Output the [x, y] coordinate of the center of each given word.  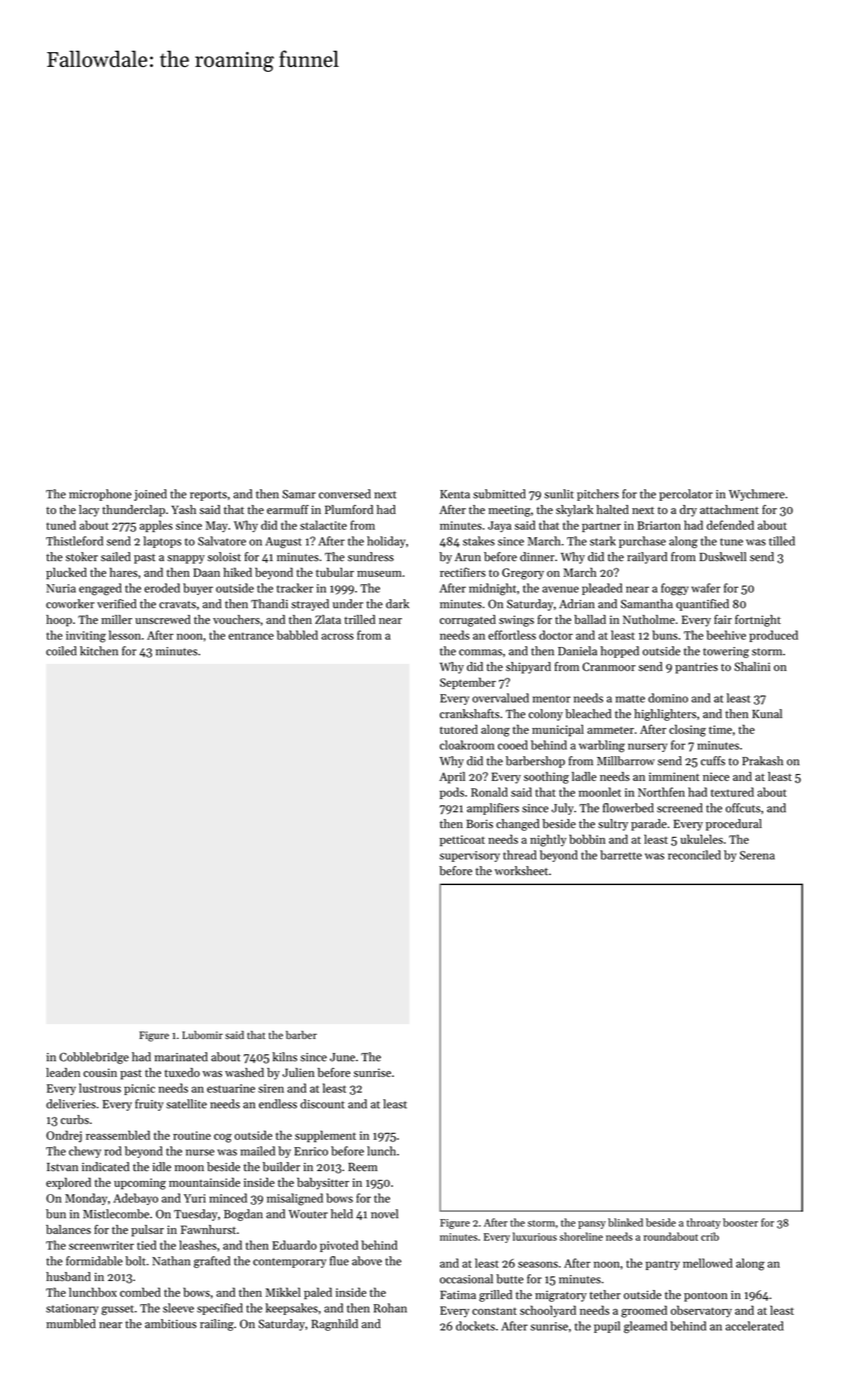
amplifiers [493, 809]
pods [452, 793]
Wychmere [757, 495]
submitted [499, 494]
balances [68, 1229]
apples [156, 526]
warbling [602, 746]
